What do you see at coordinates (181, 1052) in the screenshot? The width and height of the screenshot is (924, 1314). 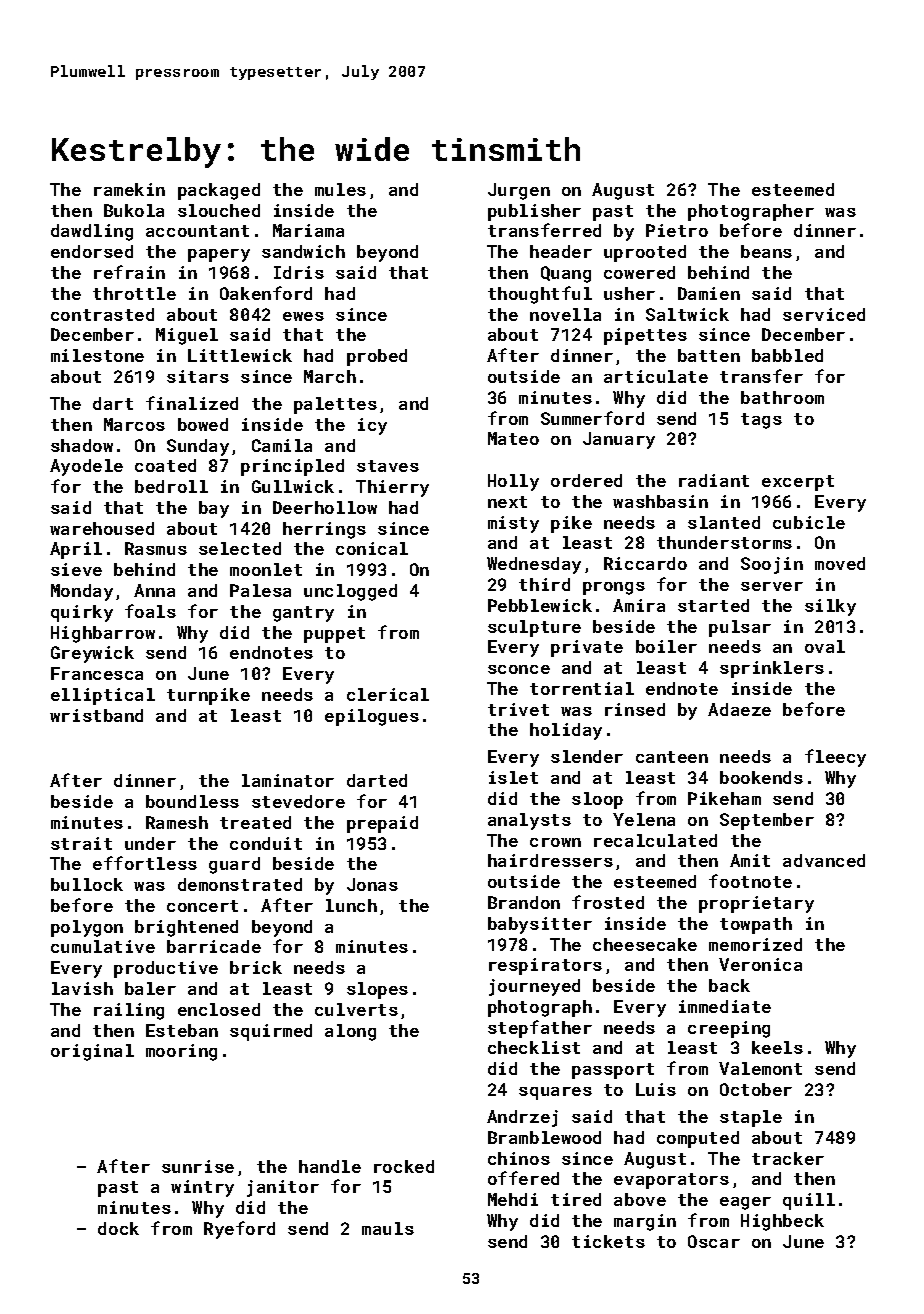 I see `mooring` at bounding box center [181, 1052].
